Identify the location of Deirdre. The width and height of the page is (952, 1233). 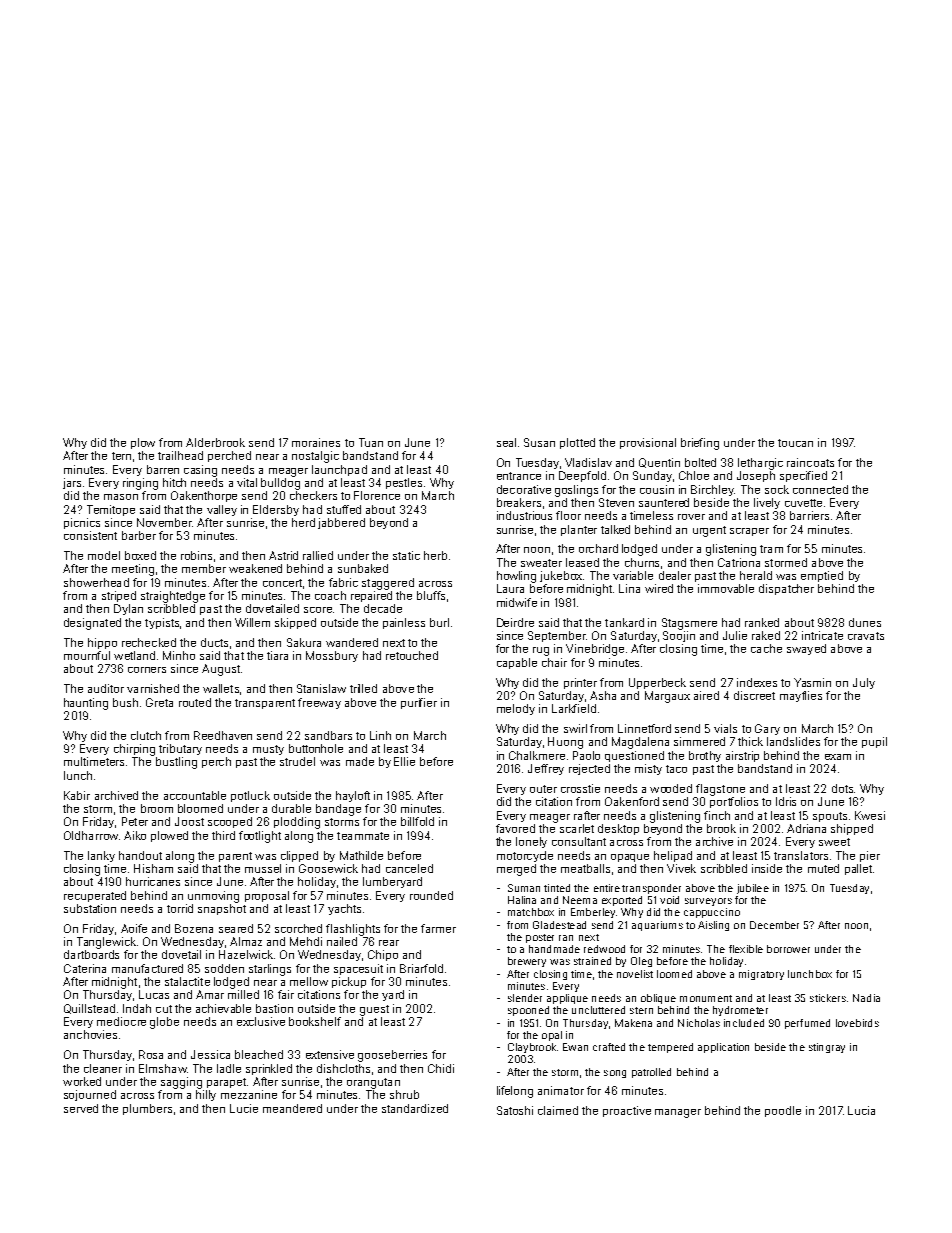
(515, 622).
